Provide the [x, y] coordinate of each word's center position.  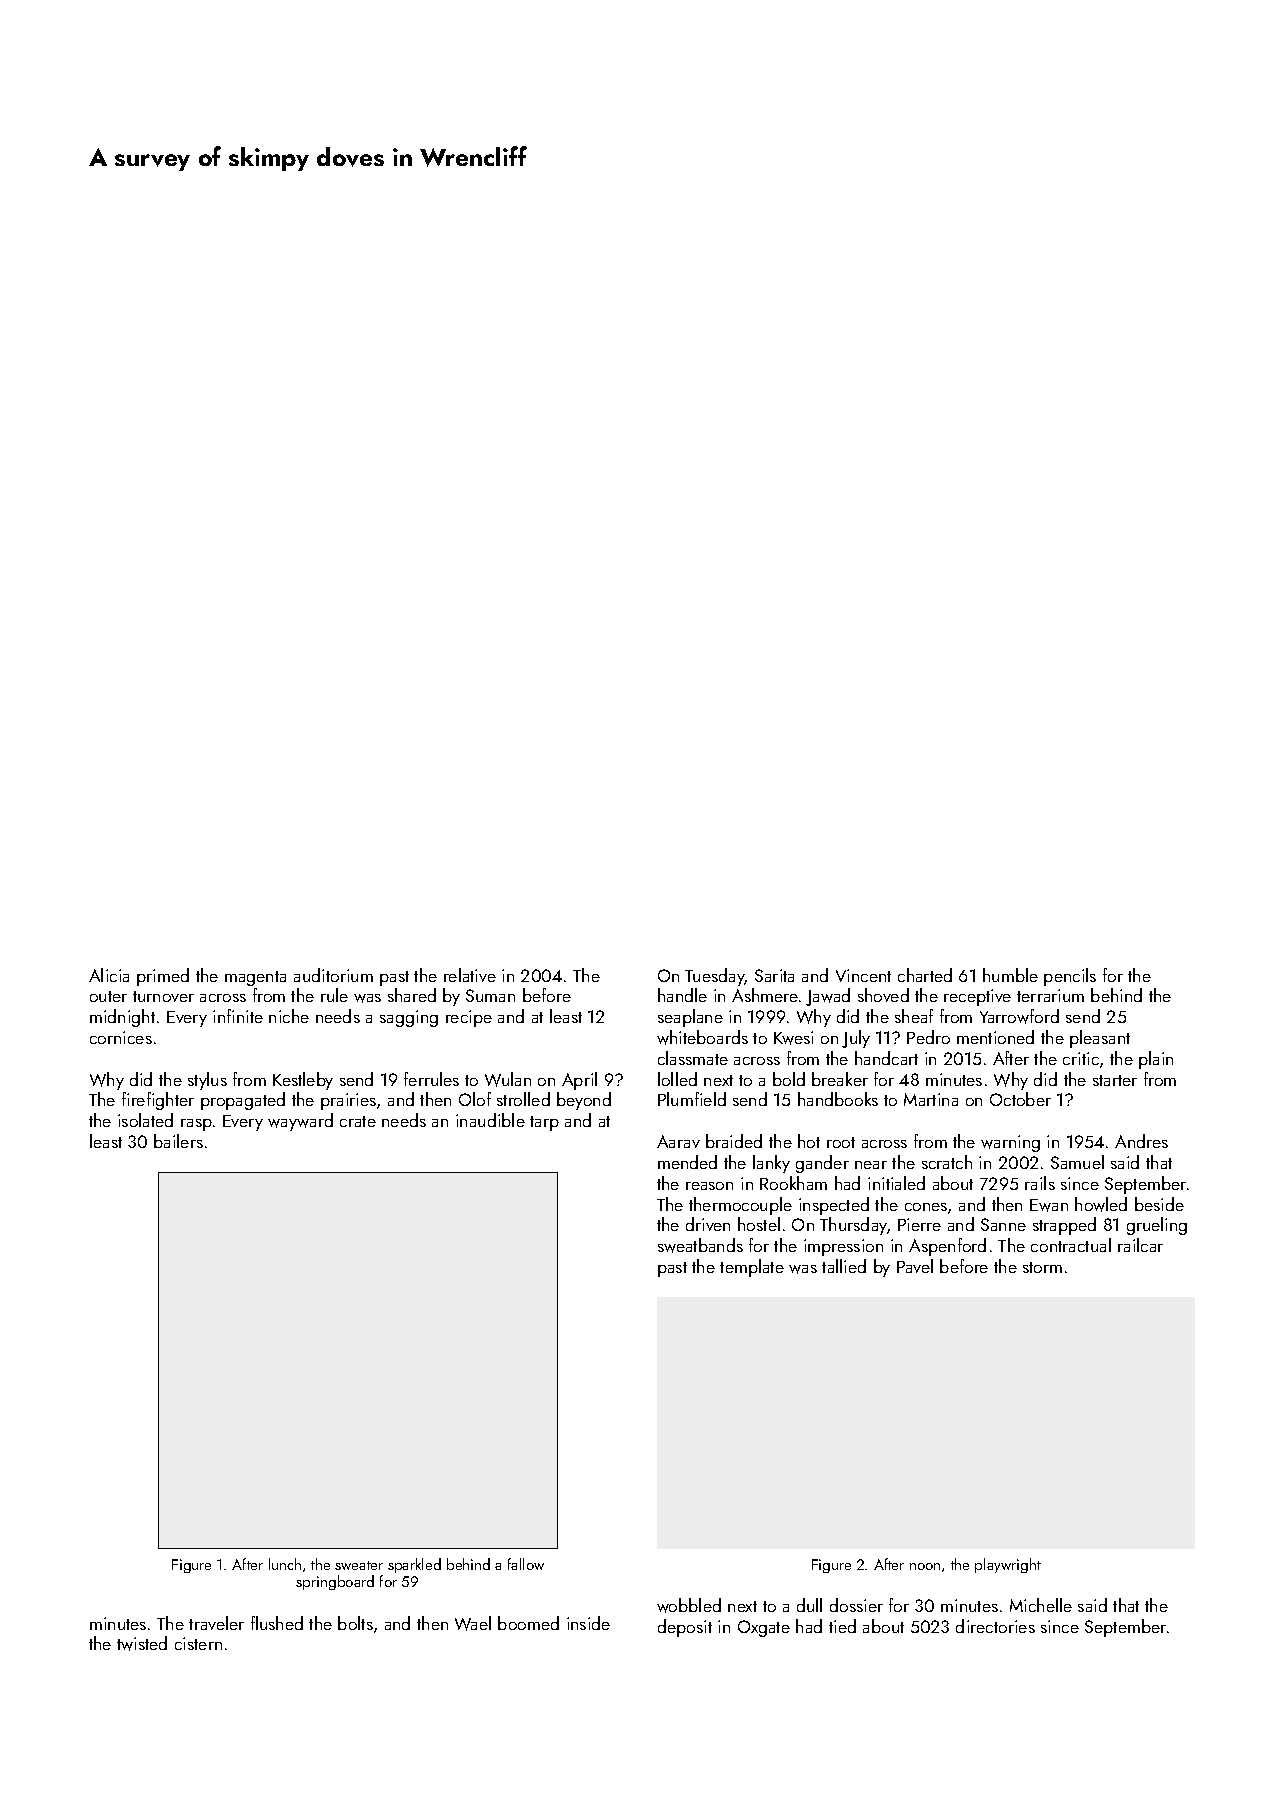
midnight [122, 1018]
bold [789, 1079]
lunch [285, 1564]
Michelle [1041, 1605]
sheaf [914, 1016]
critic [1081, 1058]
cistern [198, 1643]
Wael [473, 1623]
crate [358, 1121]
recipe [469, 1018]
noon [925, 1566]
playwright [1008, 1565]
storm [1042, 1267]
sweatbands [700, 1245]
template [752, 1268]
